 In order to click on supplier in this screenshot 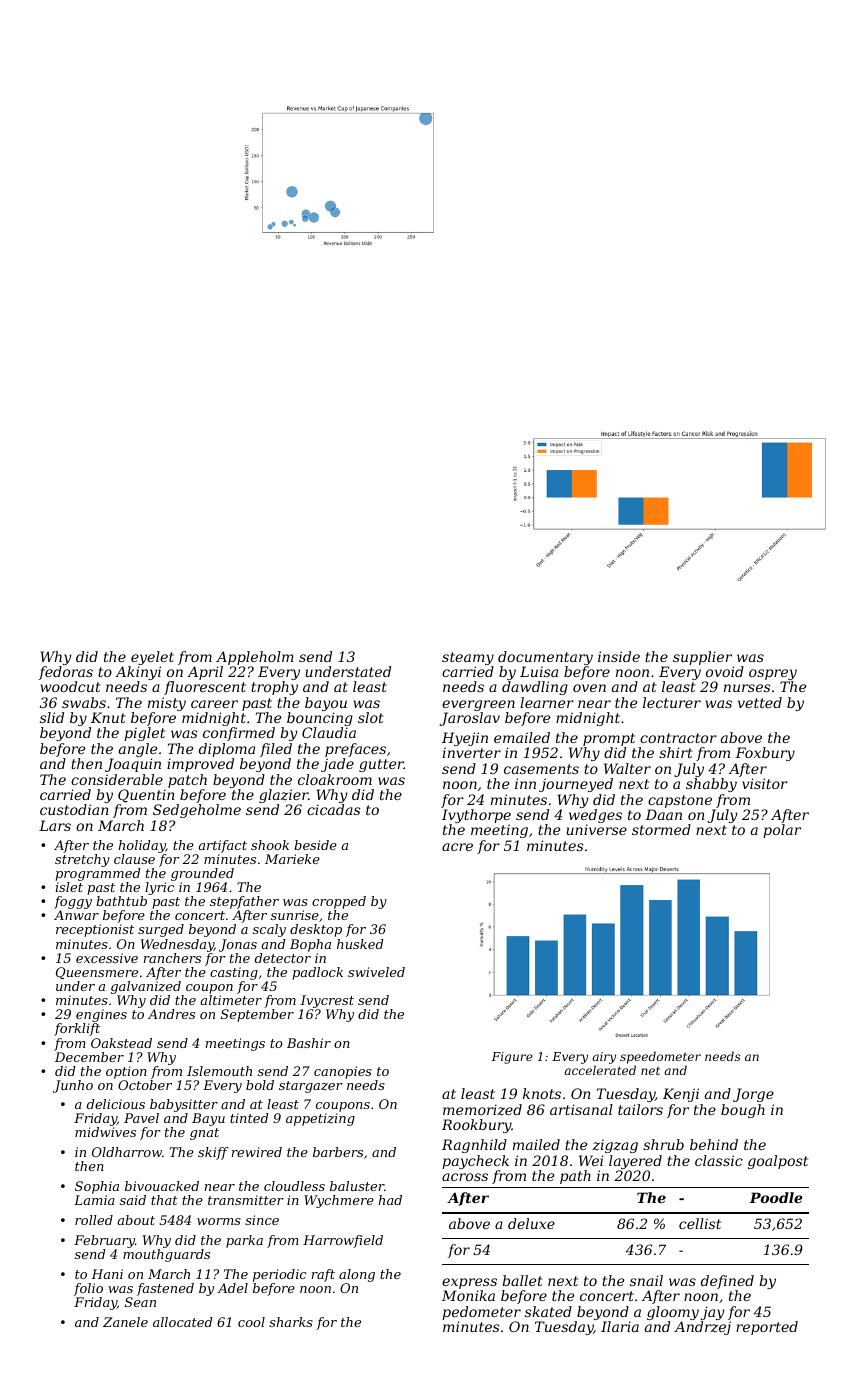, I will do `click(702, 658)`.
